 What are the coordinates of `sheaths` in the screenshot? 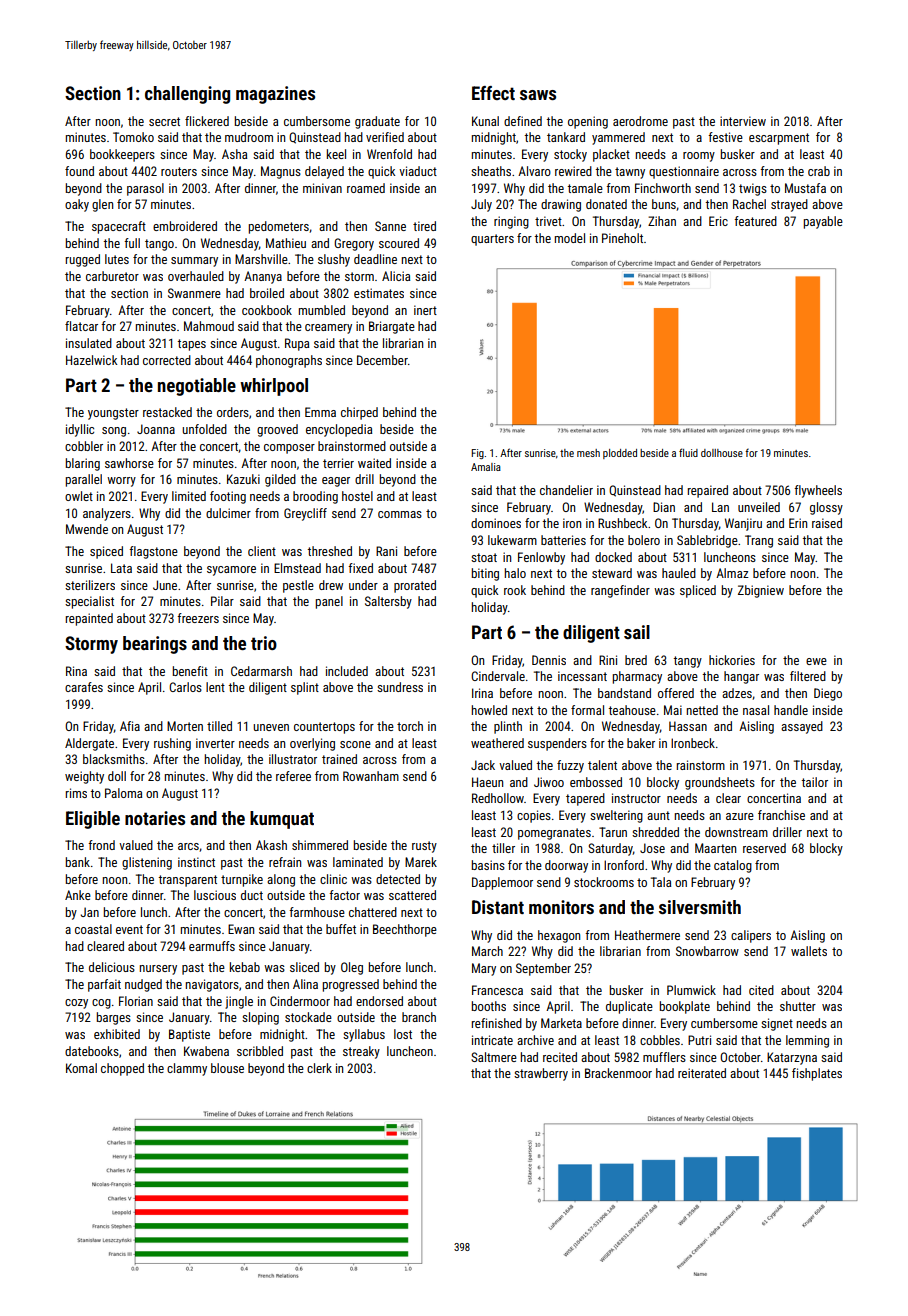 It's located at (491, 171).
